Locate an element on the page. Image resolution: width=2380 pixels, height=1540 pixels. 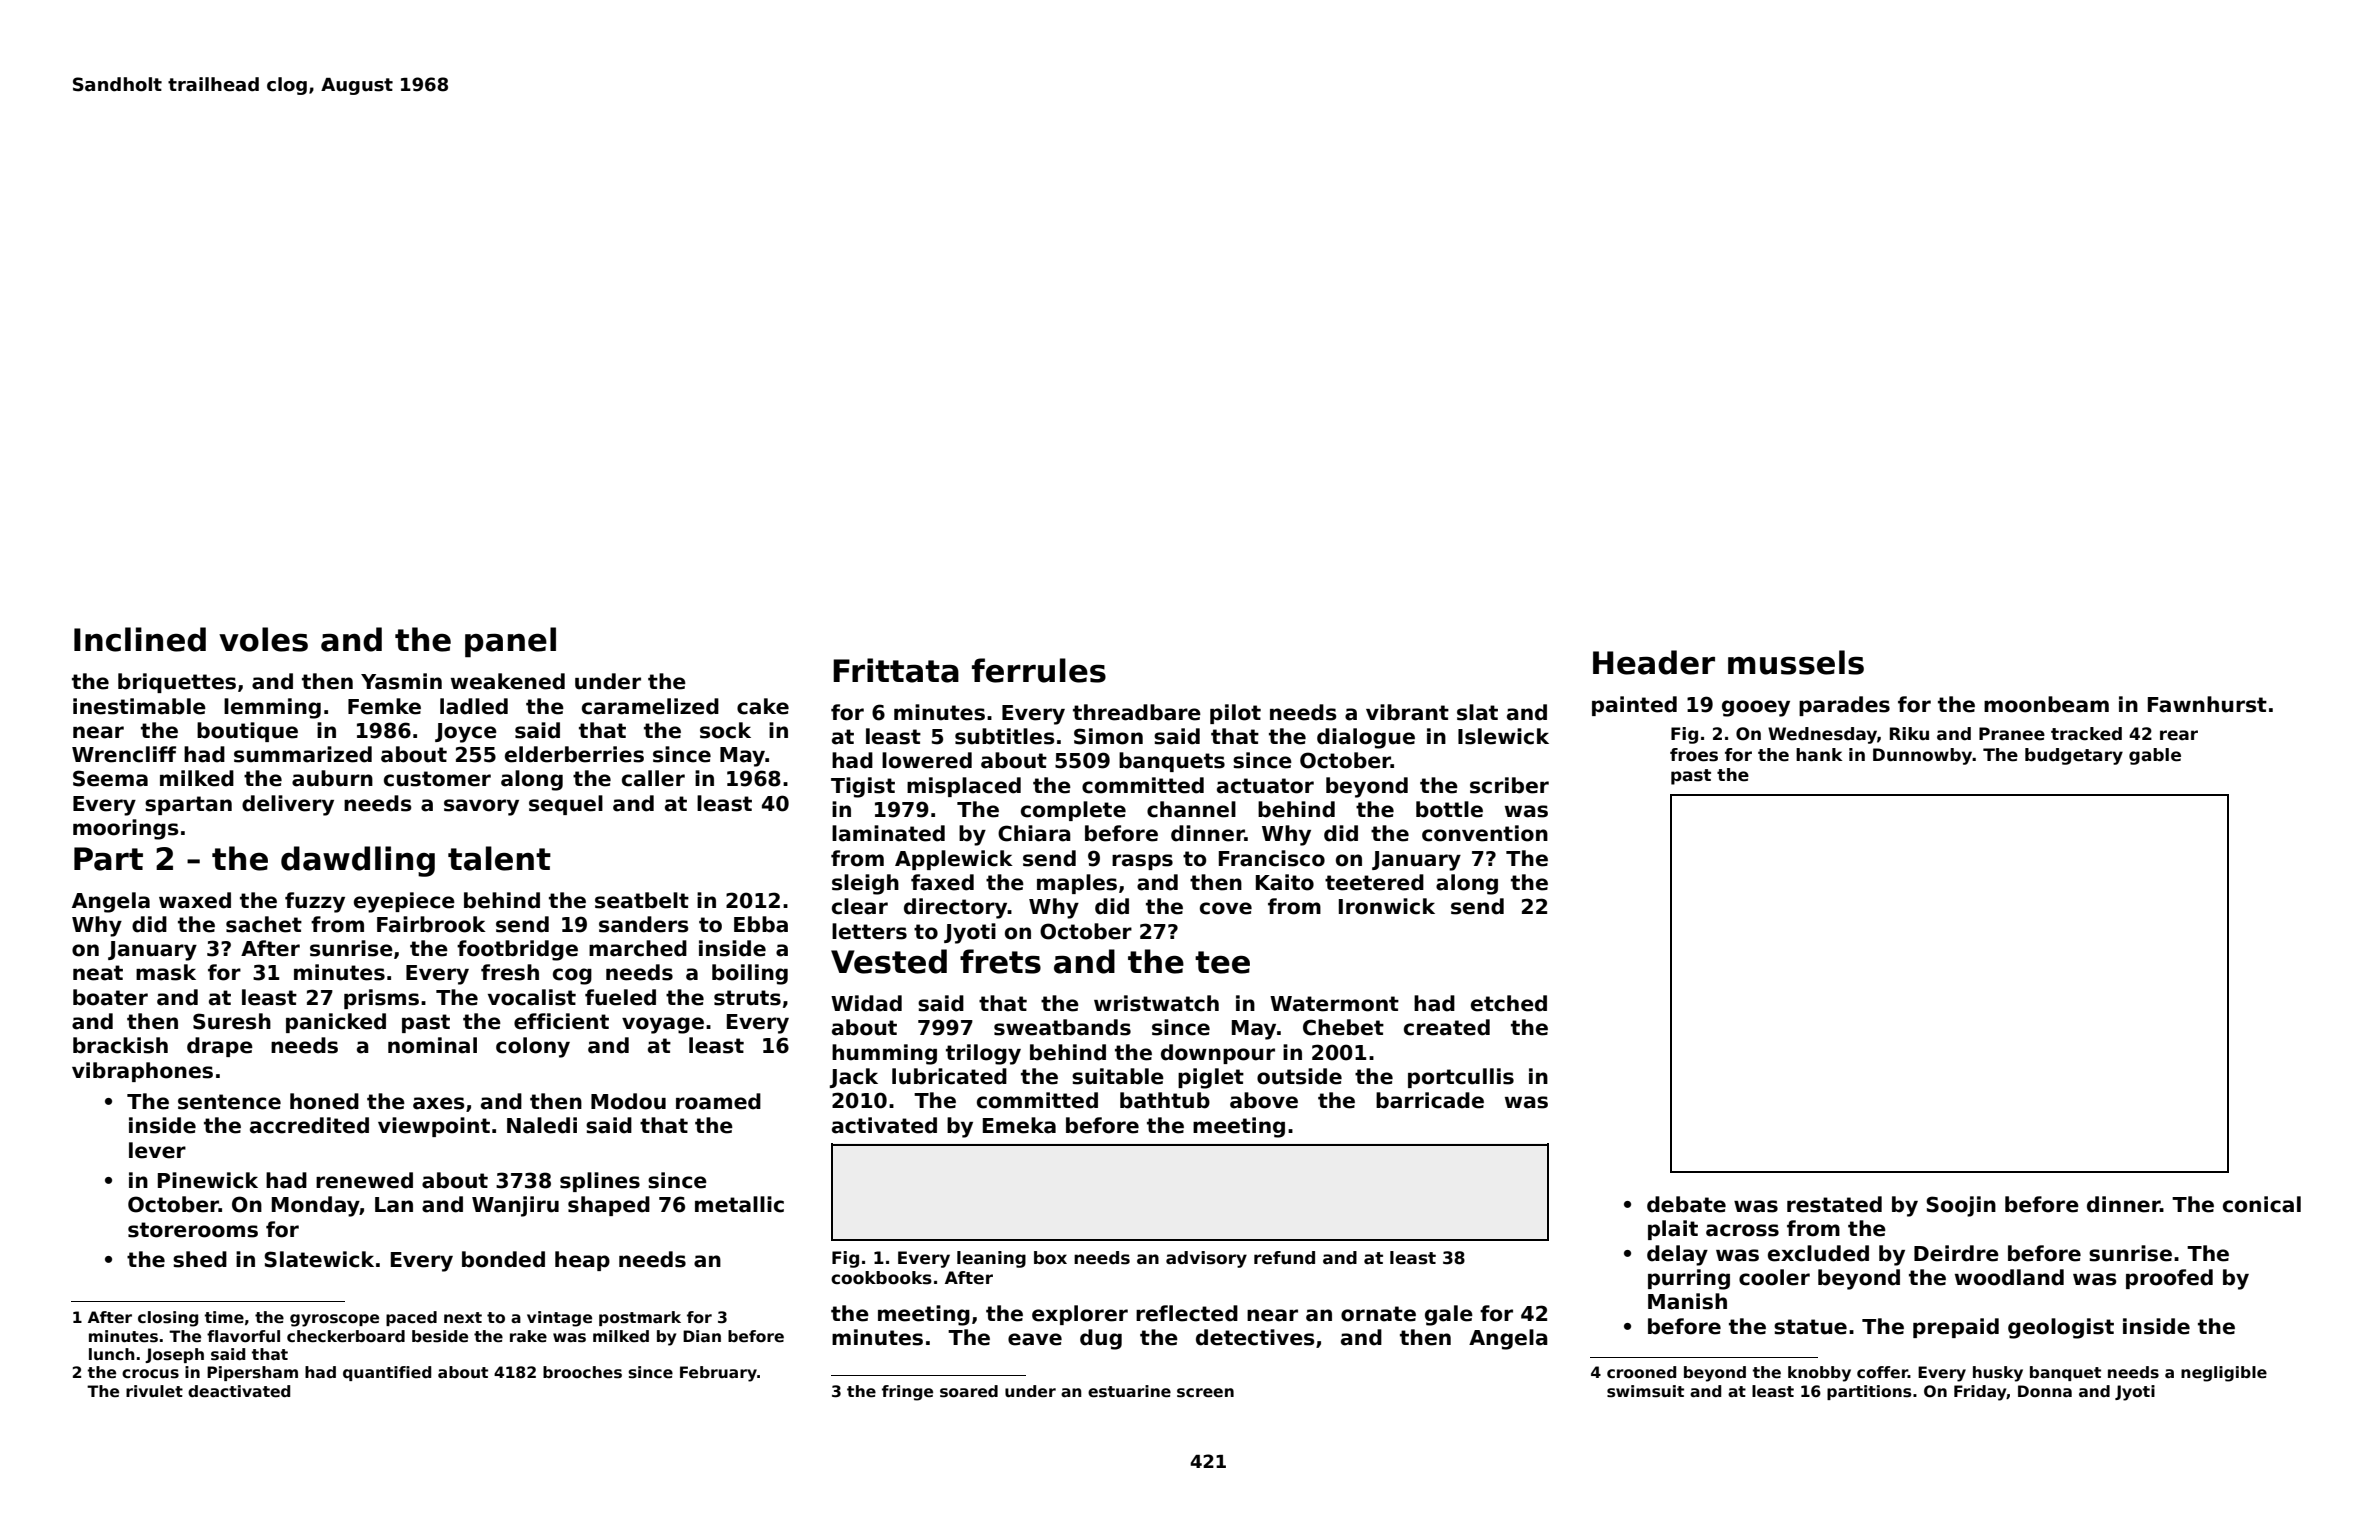
nominal is located at coordinates (432, 1045).
